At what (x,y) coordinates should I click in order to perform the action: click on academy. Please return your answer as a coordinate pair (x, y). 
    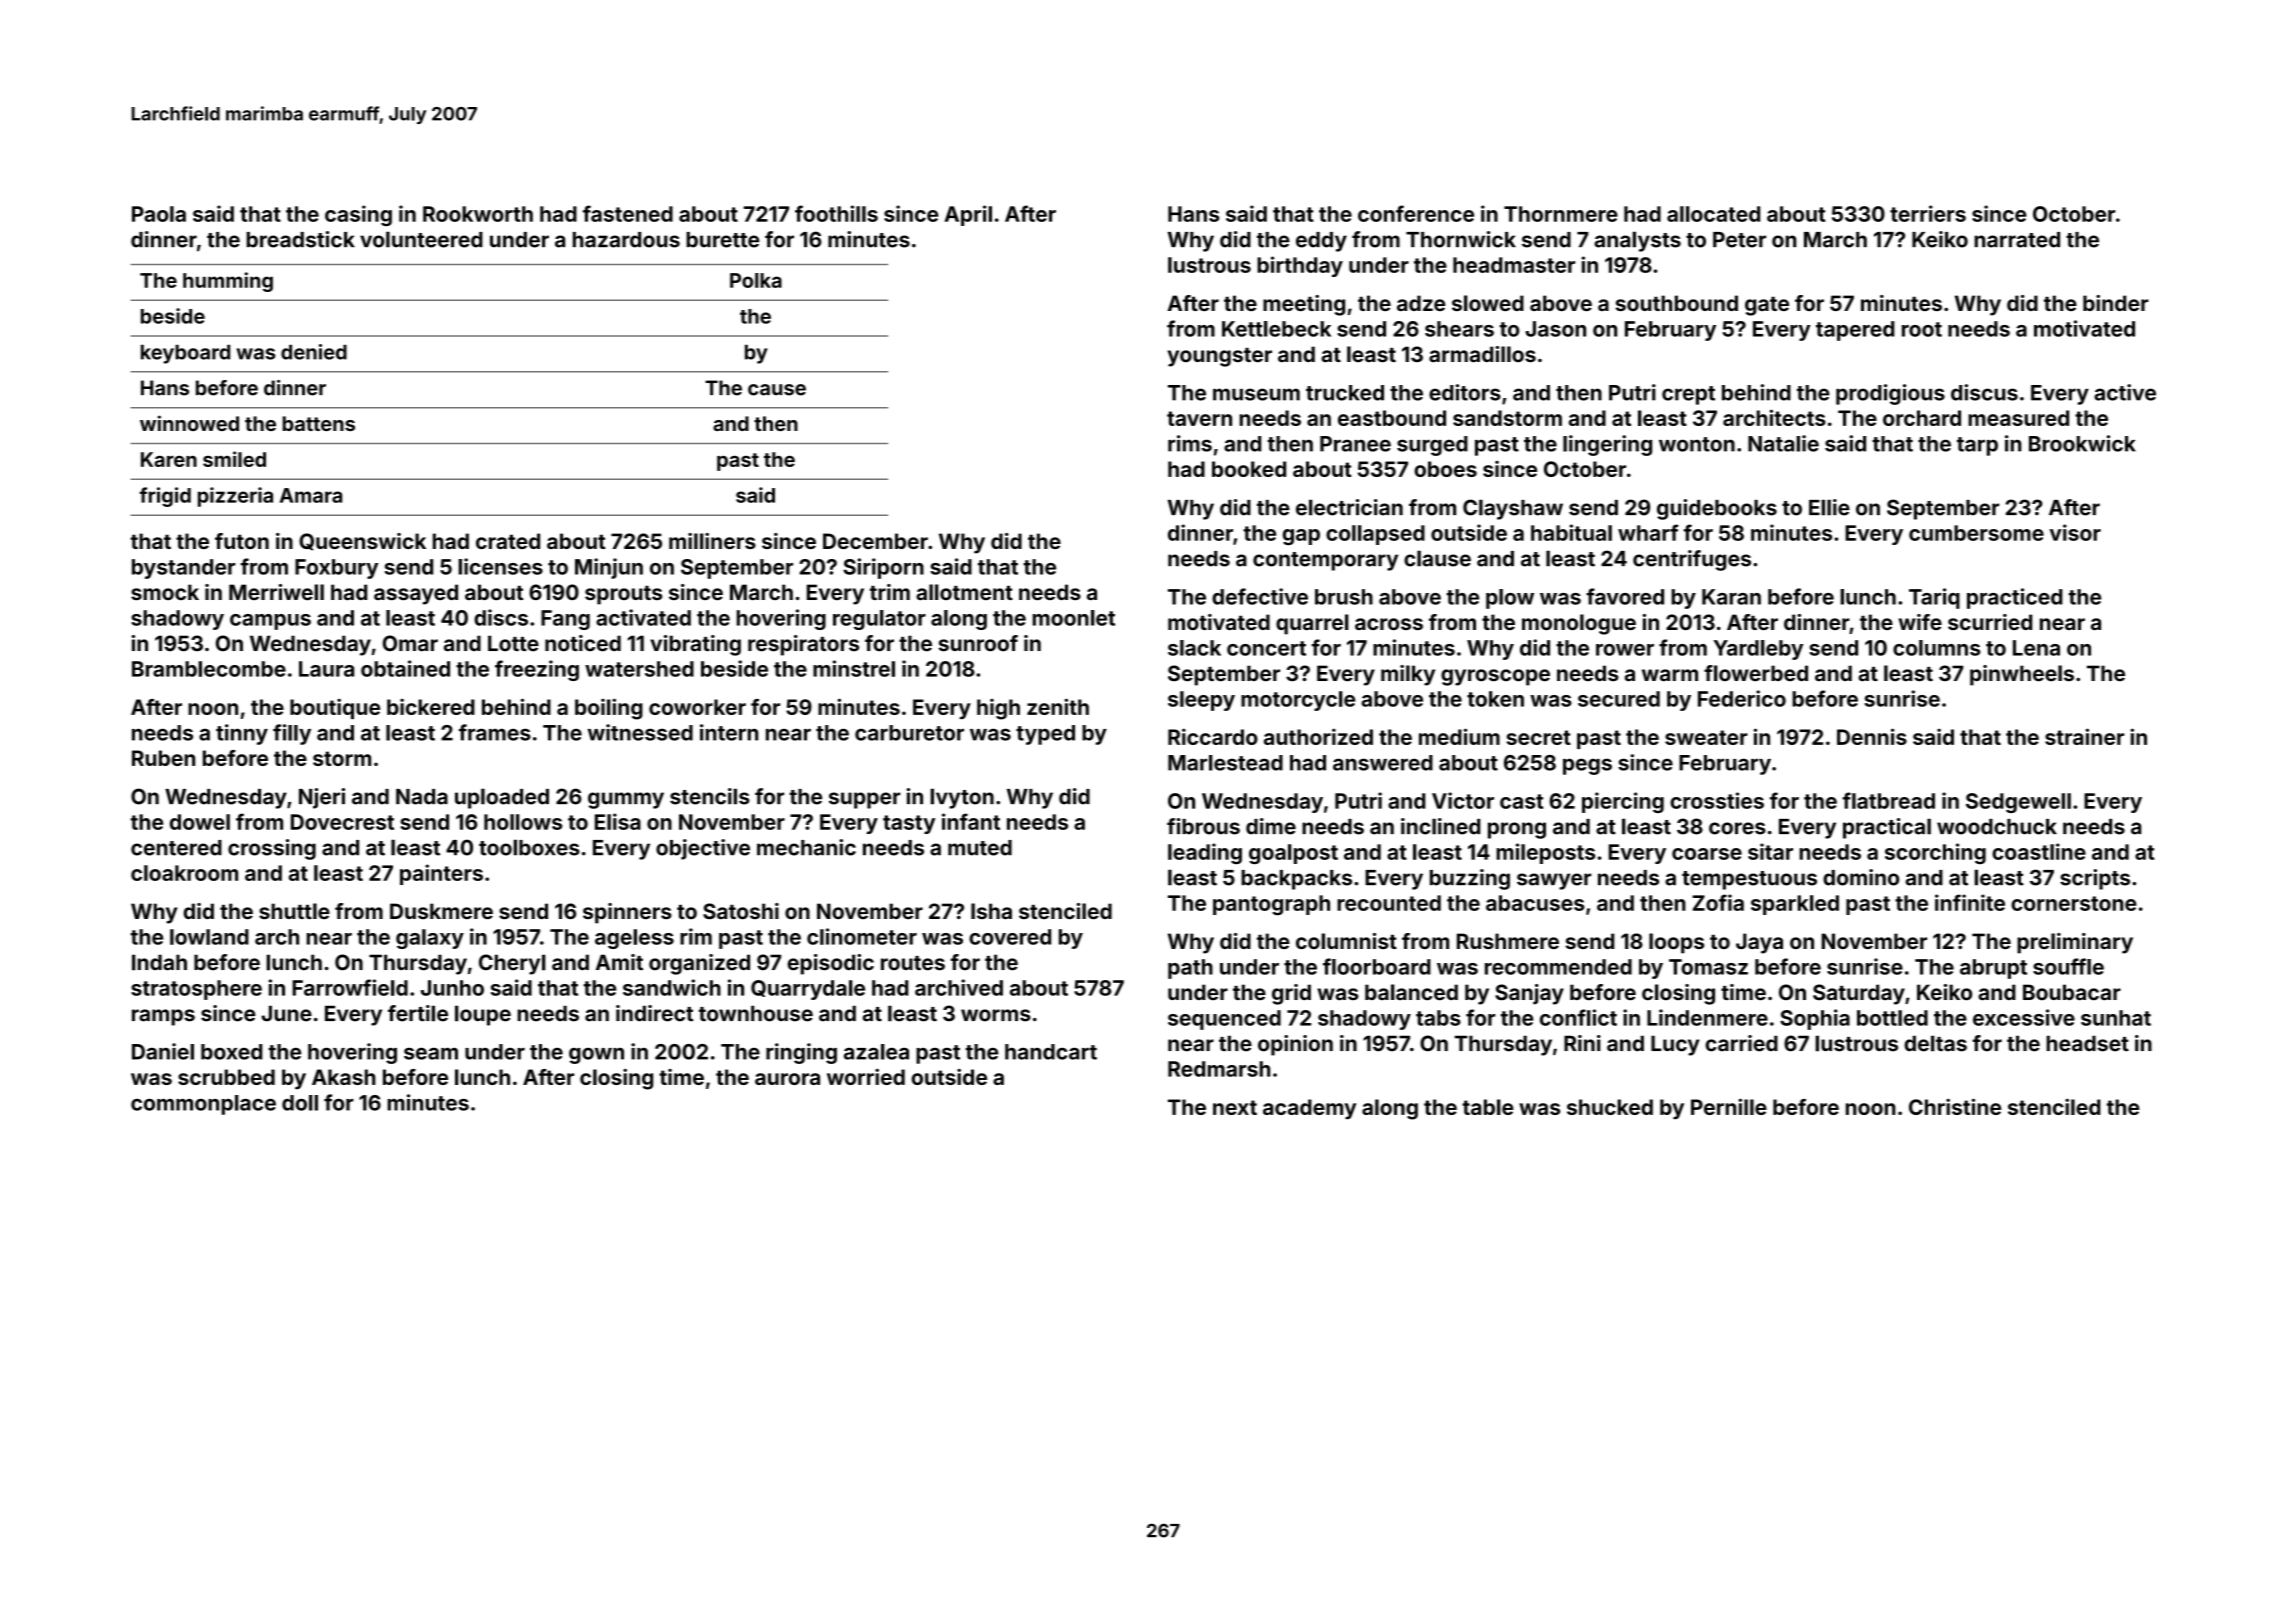
    Looking at the image, I should click on (1309, 1109).
